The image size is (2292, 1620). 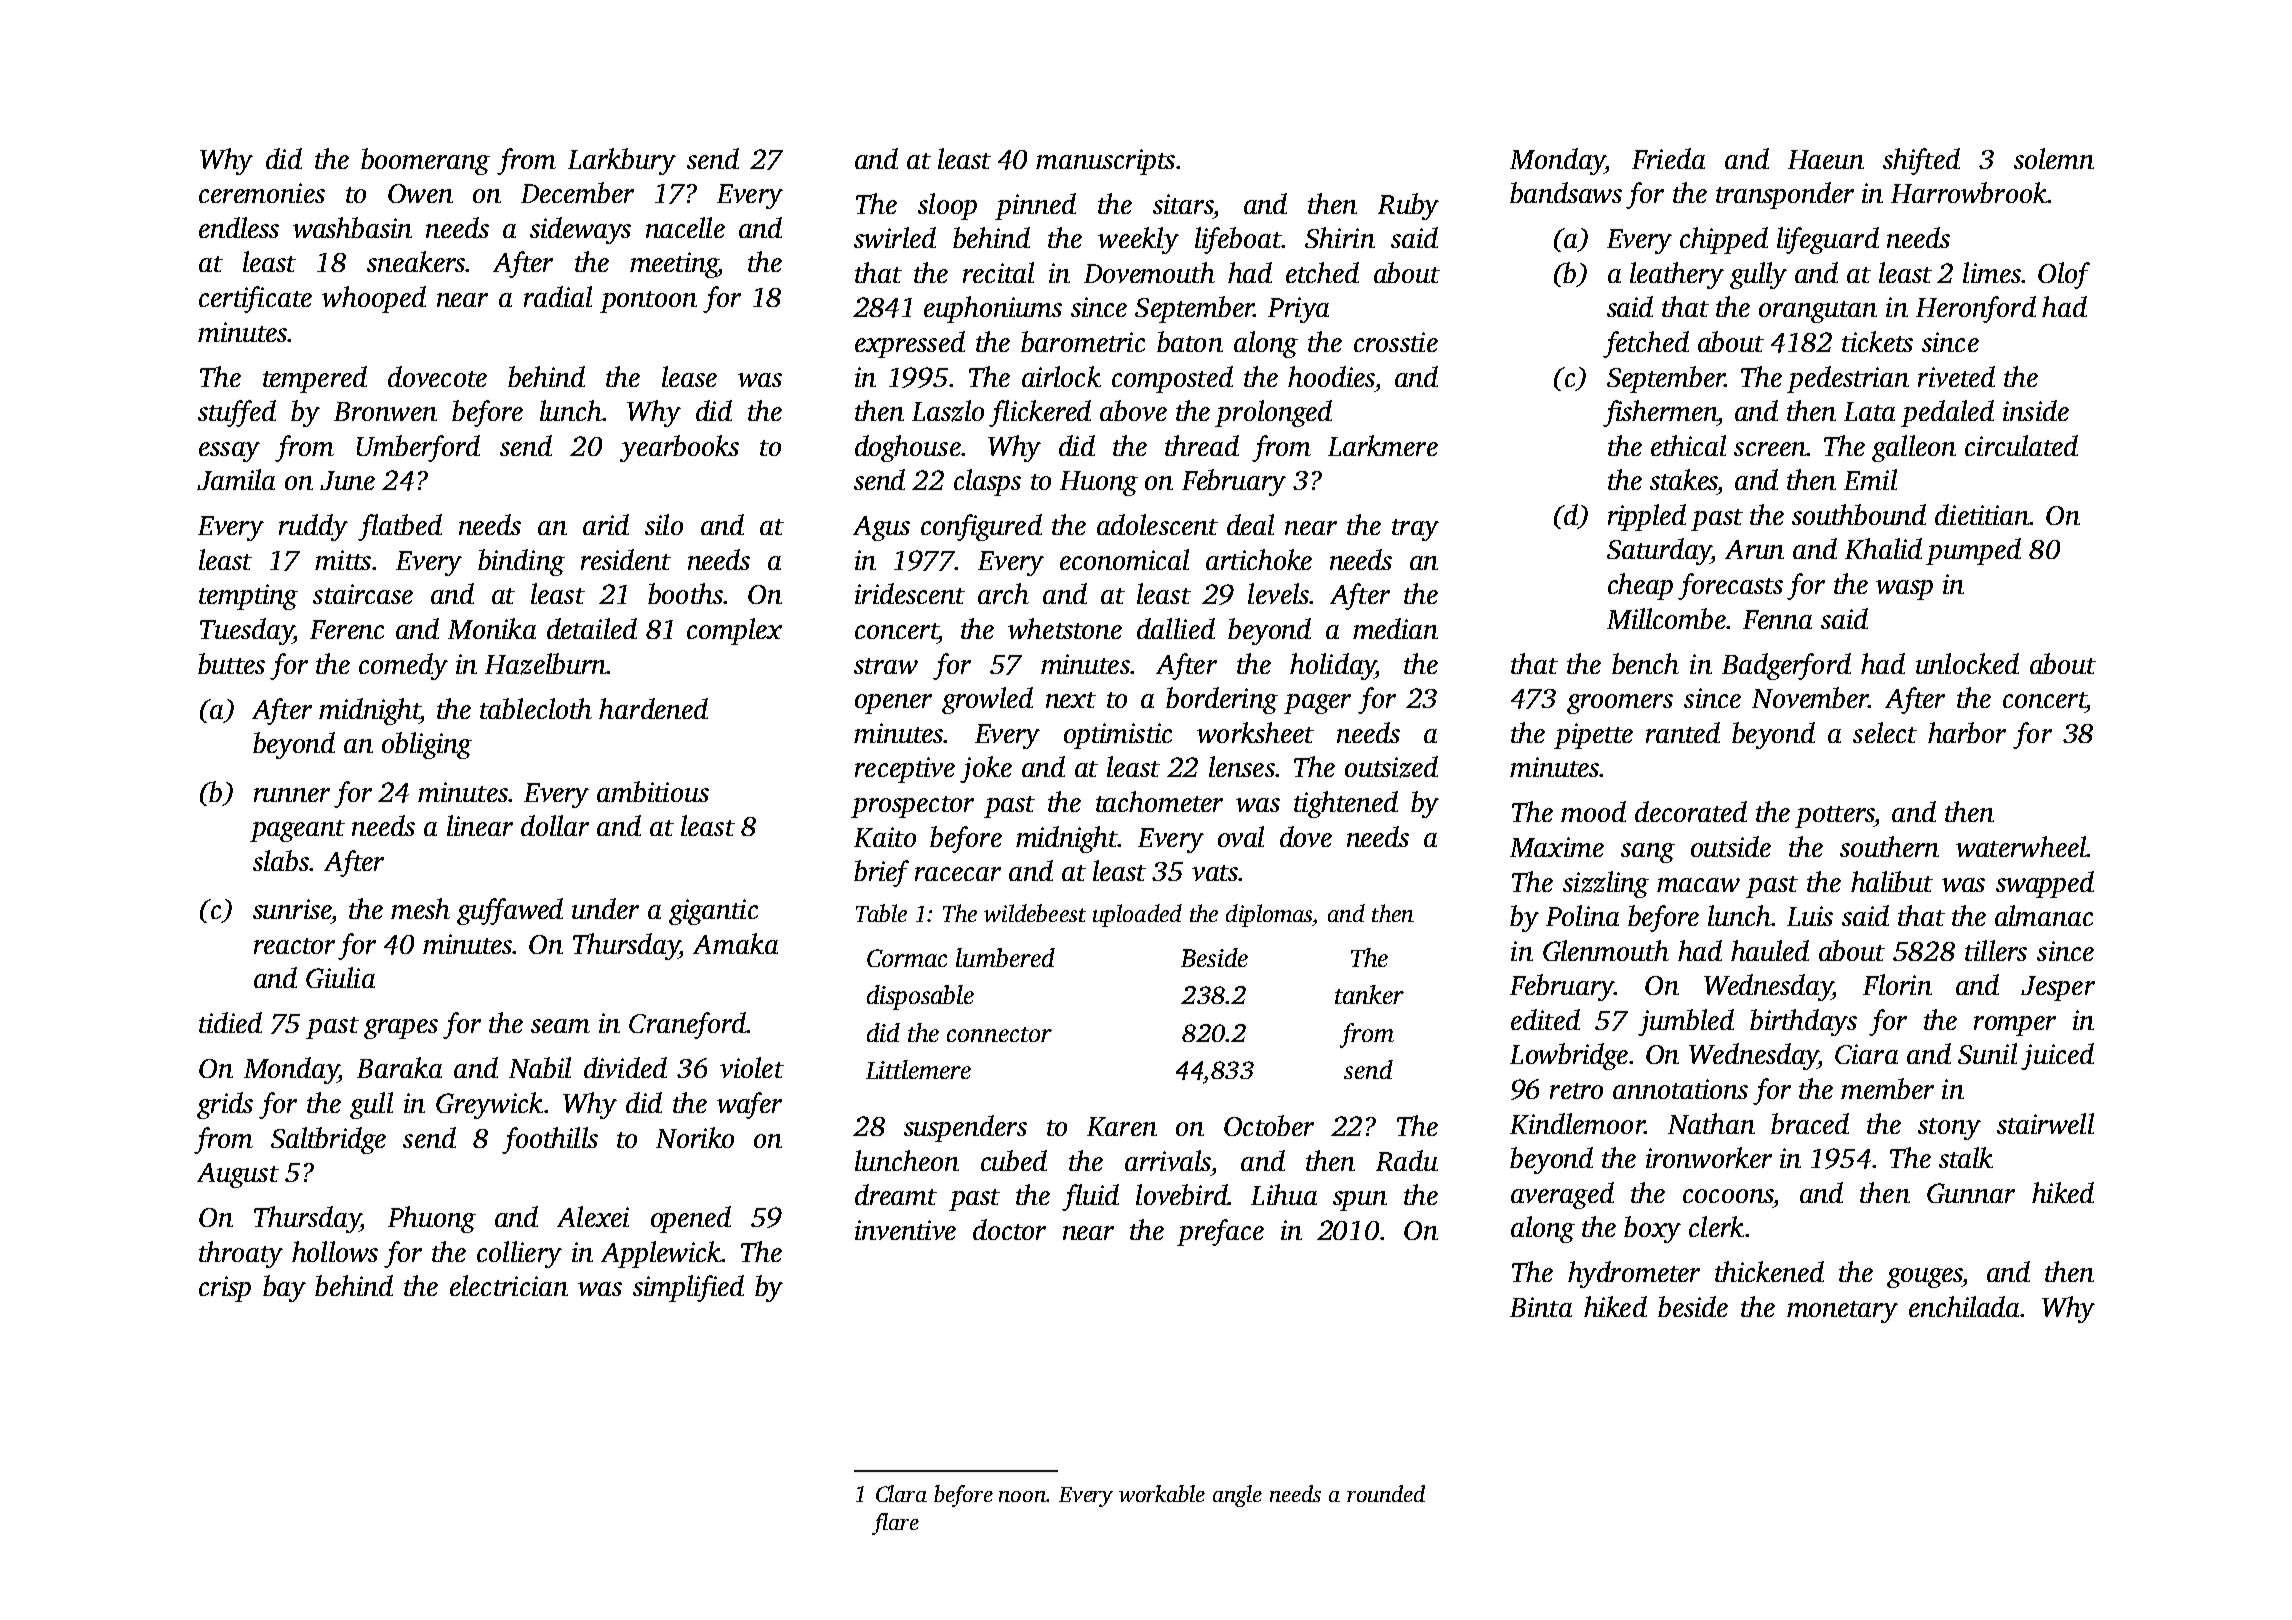 I want to click on boomerang, so click(x=425, y=161).
